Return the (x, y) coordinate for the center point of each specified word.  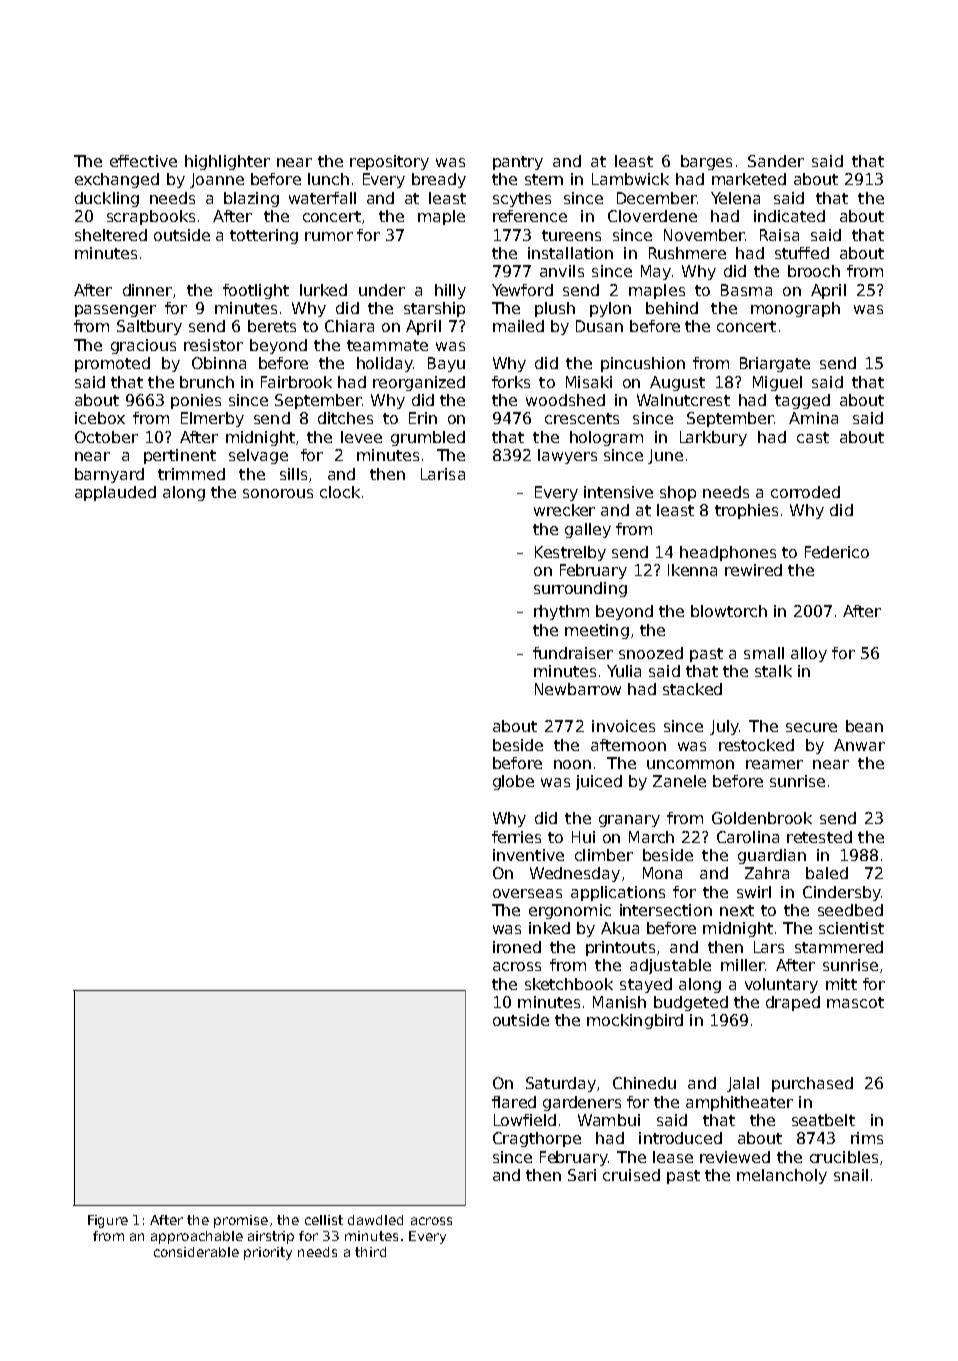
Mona (662, 873)
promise (241, 1221)
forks (511, 382)
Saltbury (149, 327)
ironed (517, 947)
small (764, 653)
